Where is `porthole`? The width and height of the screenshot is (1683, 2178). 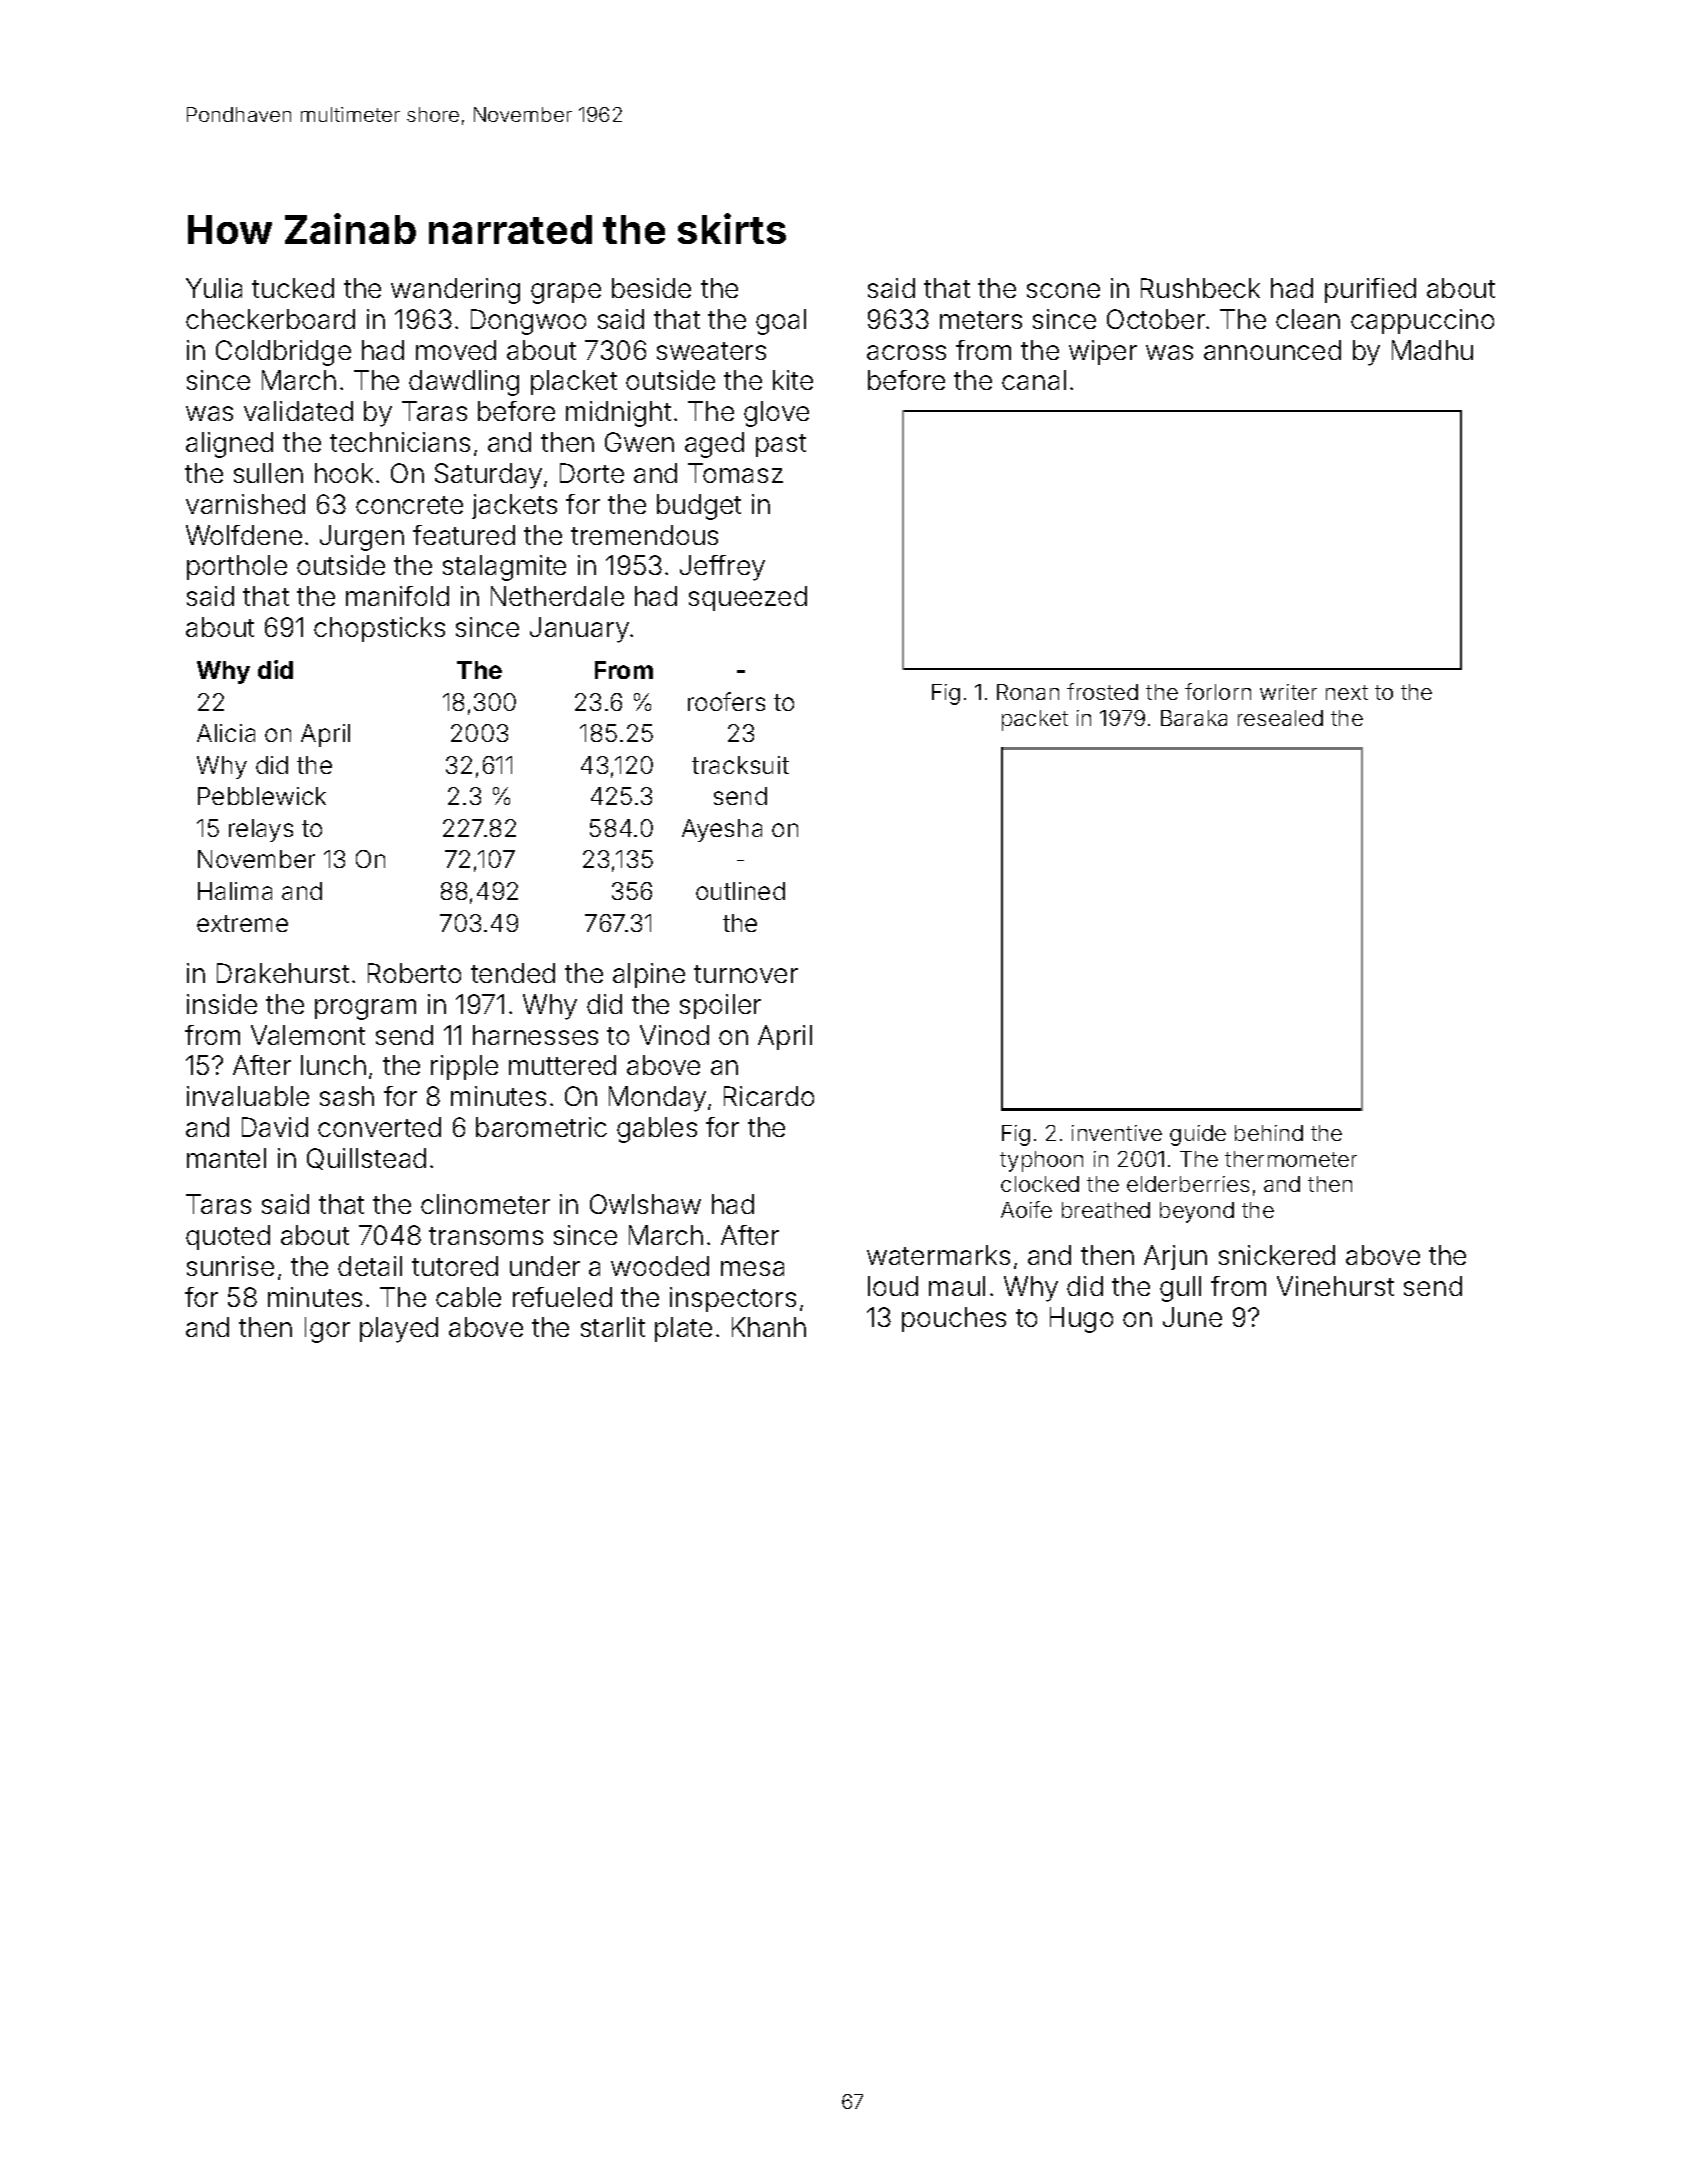
porthole is located at coordinates (237, 567).
